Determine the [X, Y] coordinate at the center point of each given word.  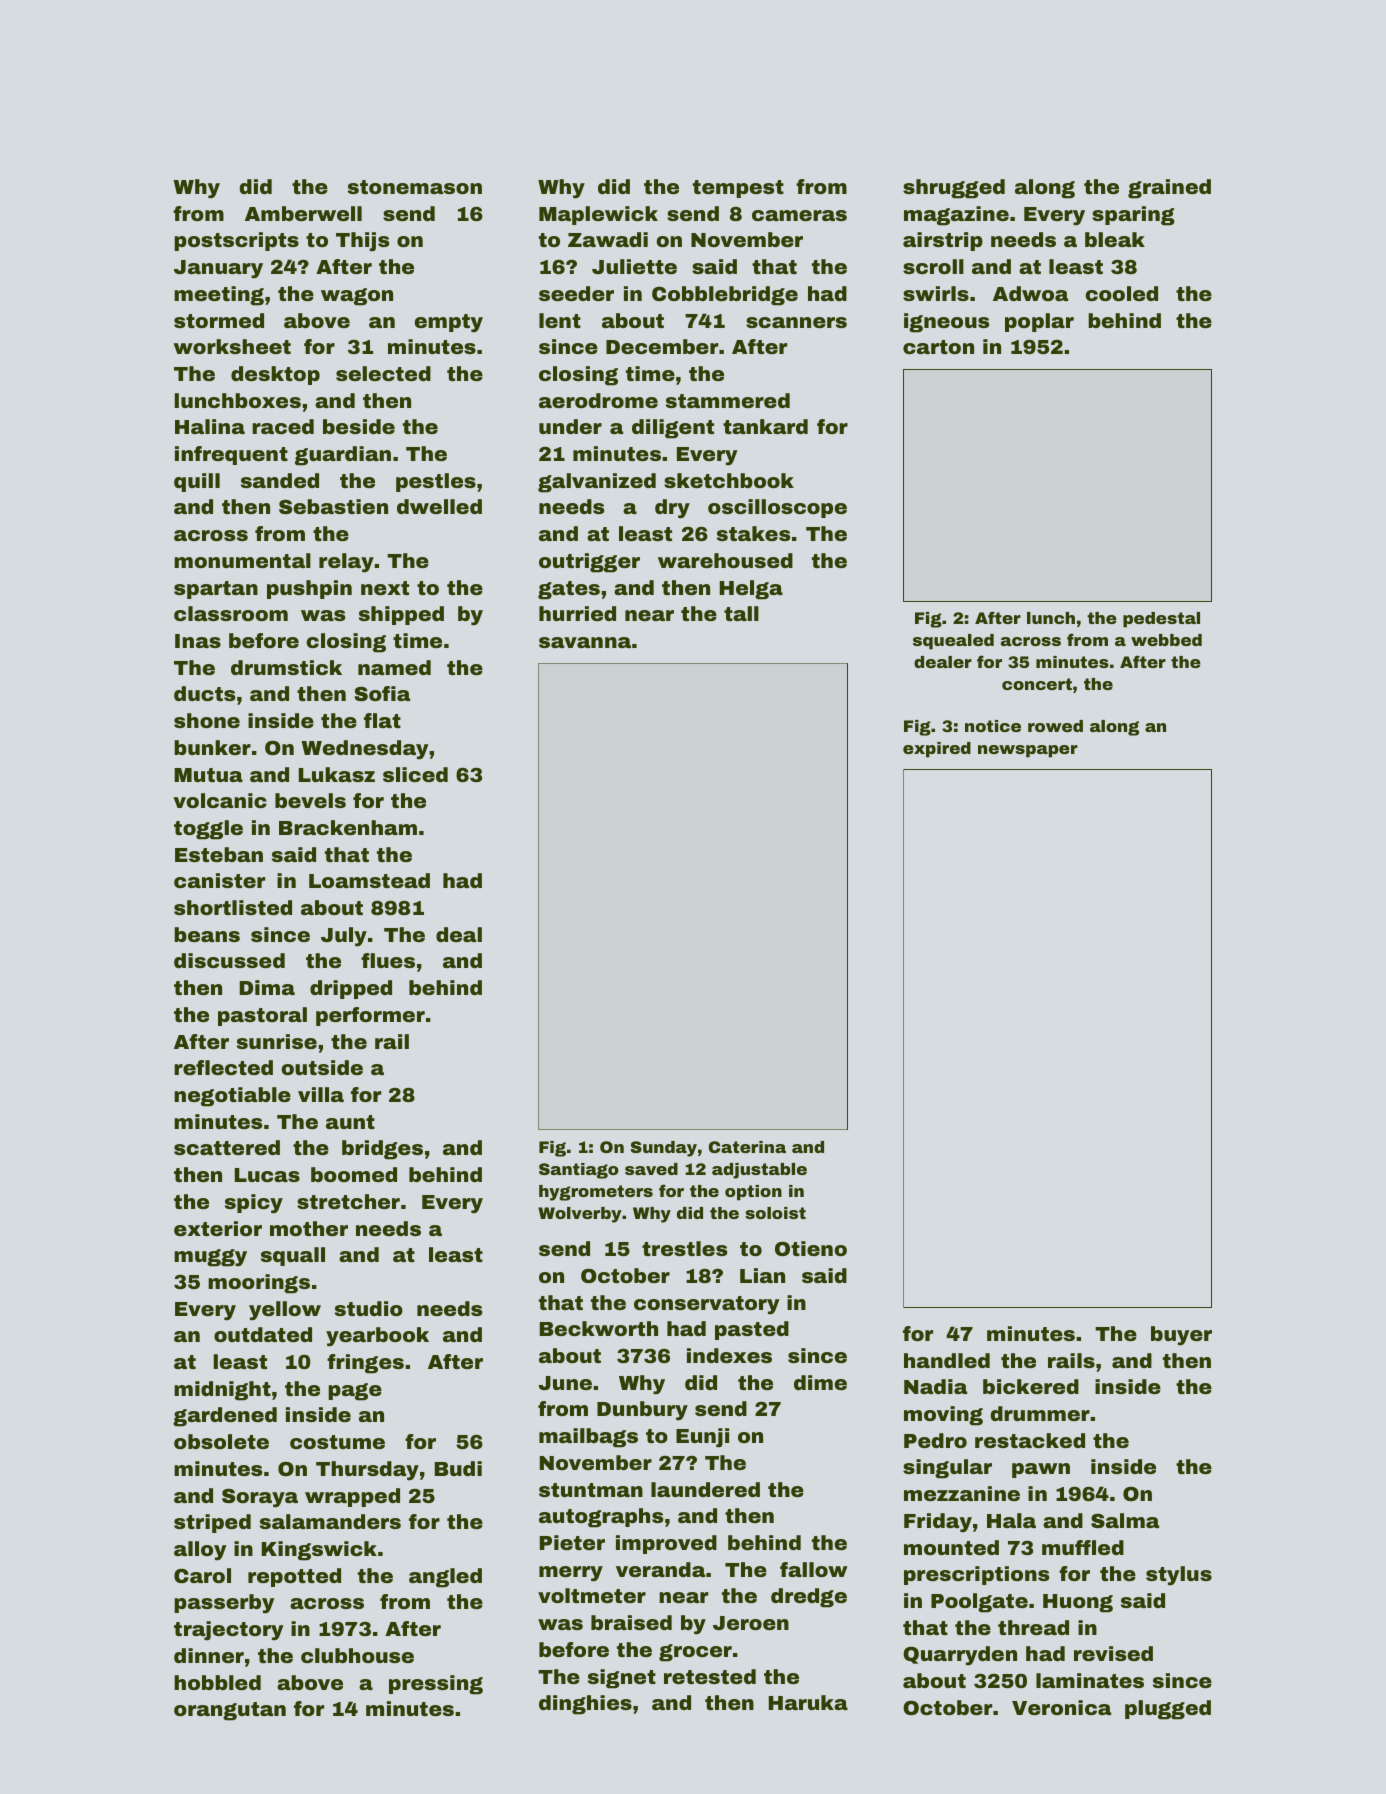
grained [1169, 189]
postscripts [236, 241]
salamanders [330, 1521]
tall [741, 613]
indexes [729, 1355]
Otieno [811, 1248]
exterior [218, 1228]
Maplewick [598, 215]
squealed [953, 642]
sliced [415, 774]
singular [947, 1469]
